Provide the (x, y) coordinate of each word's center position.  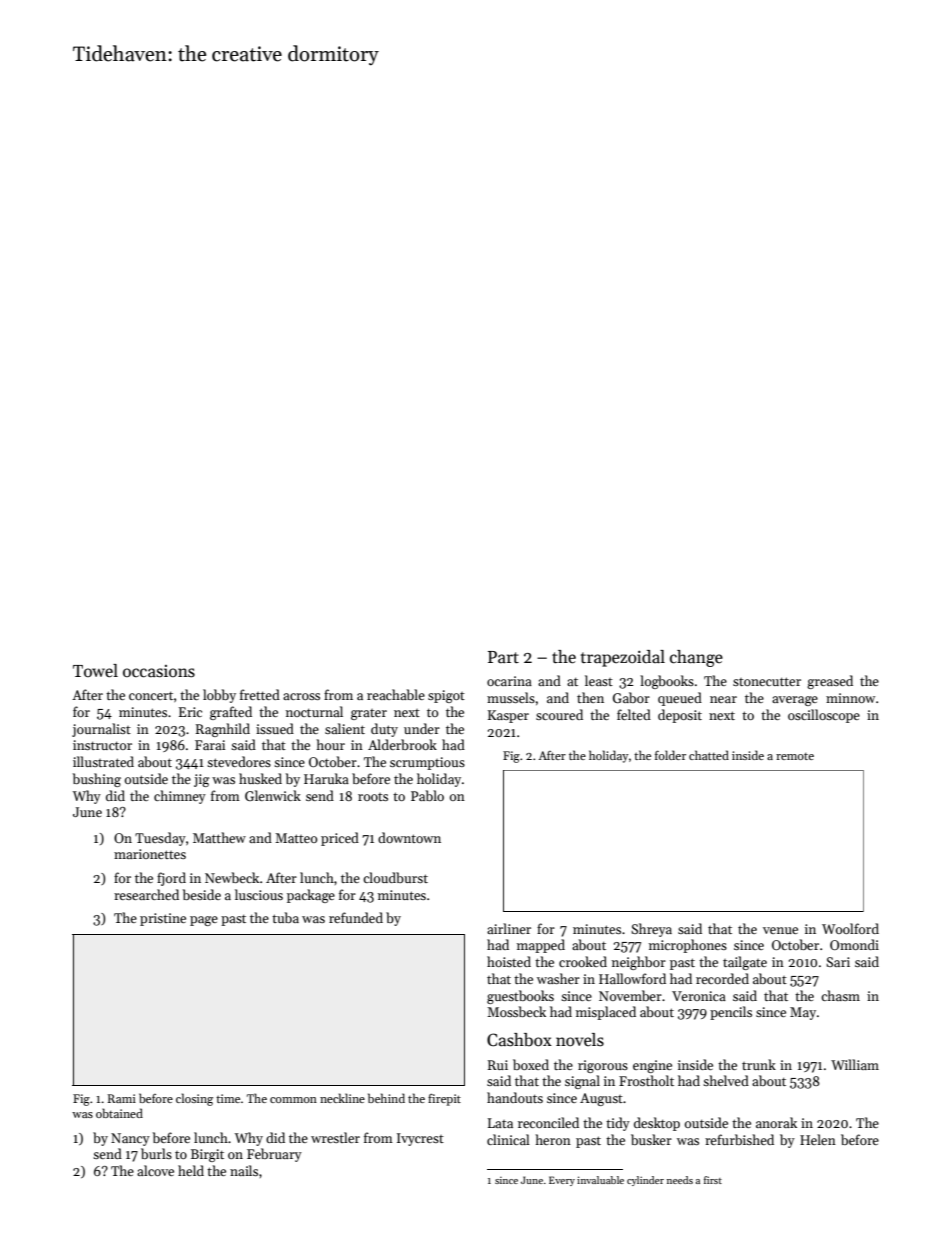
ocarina (509, 681)
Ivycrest (420, 1139)
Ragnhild (223, 730)
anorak (776, 1122)
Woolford (850, 928)
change (696, 658)
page (204, 921)
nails (244, 1170)
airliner (509, 928)
